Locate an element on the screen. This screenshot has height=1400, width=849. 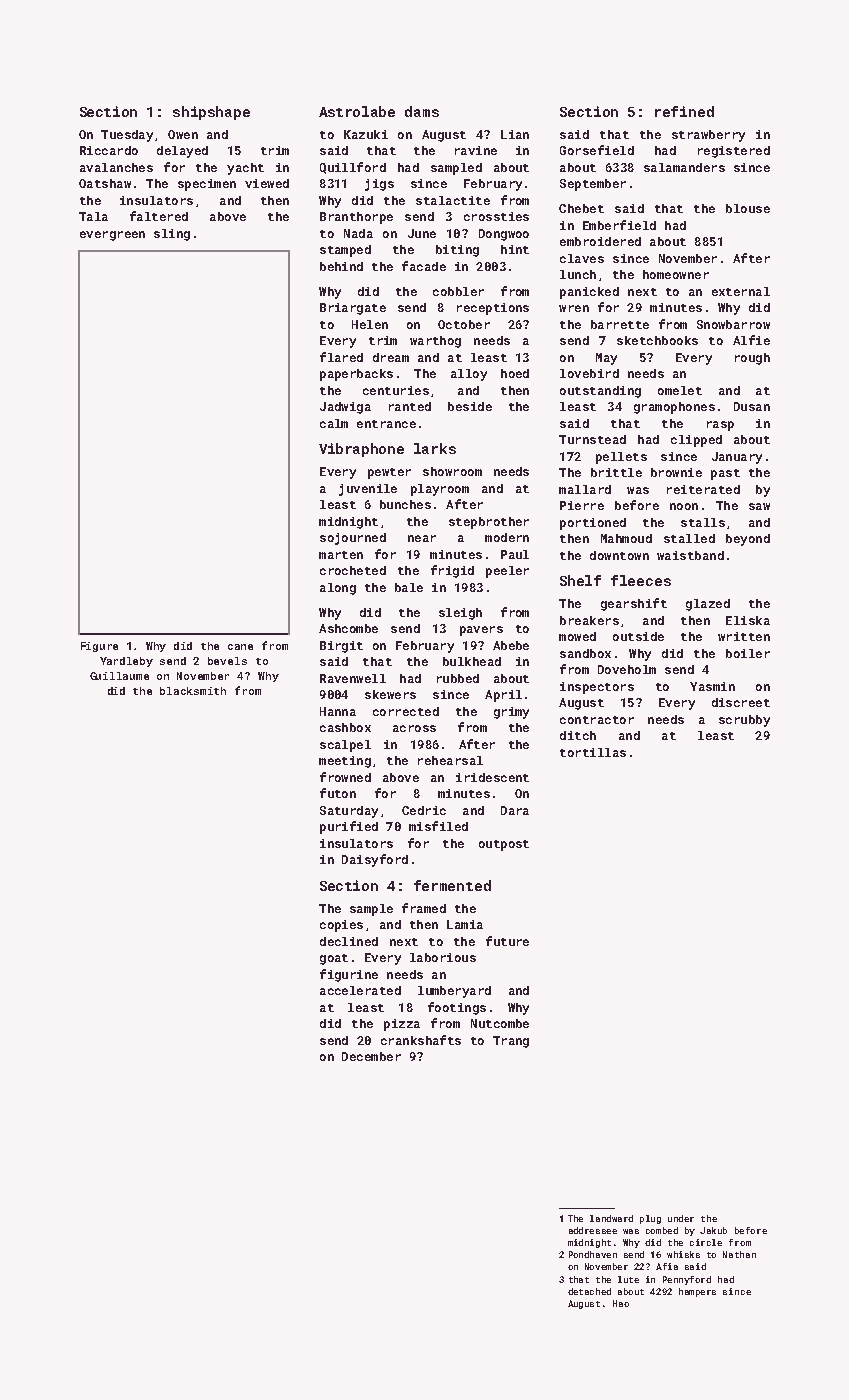
hampers is located at coordinates (697, 1292).
